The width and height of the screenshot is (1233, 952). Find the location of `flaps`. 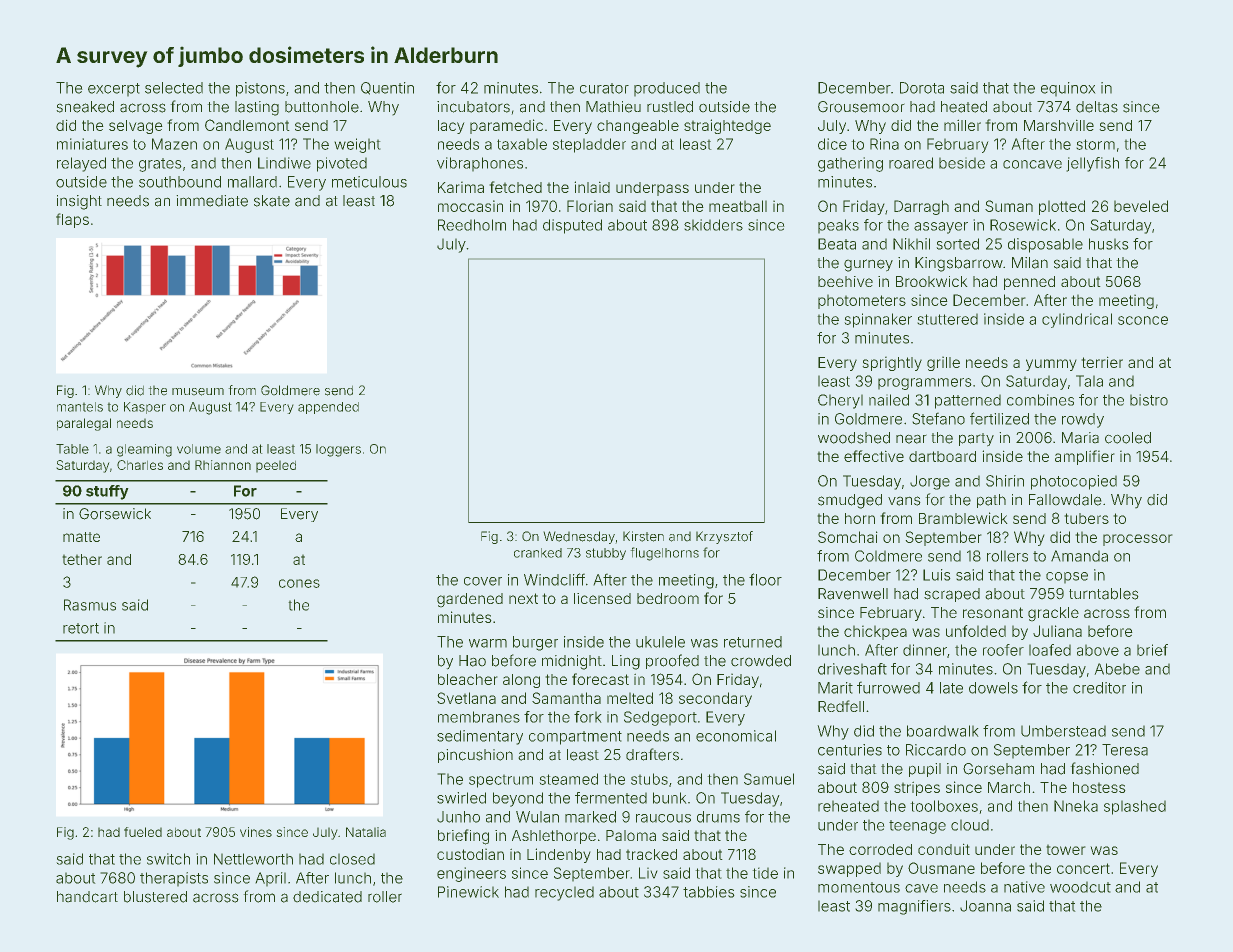

flaps is located at coordinates (72, 220).
